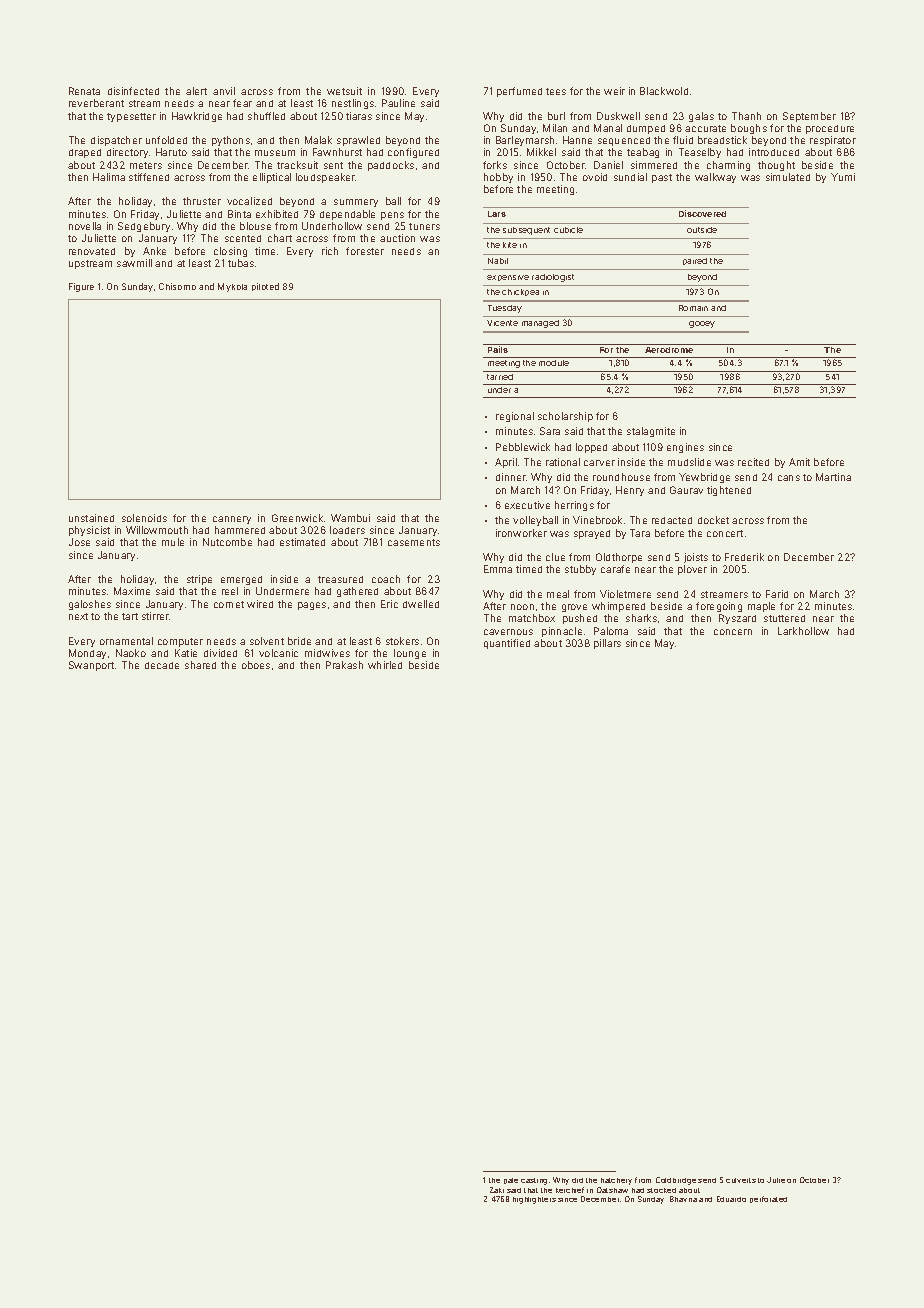  Describe the element at coordinates (574, 506) in the image. I see `herrings` at that location.
